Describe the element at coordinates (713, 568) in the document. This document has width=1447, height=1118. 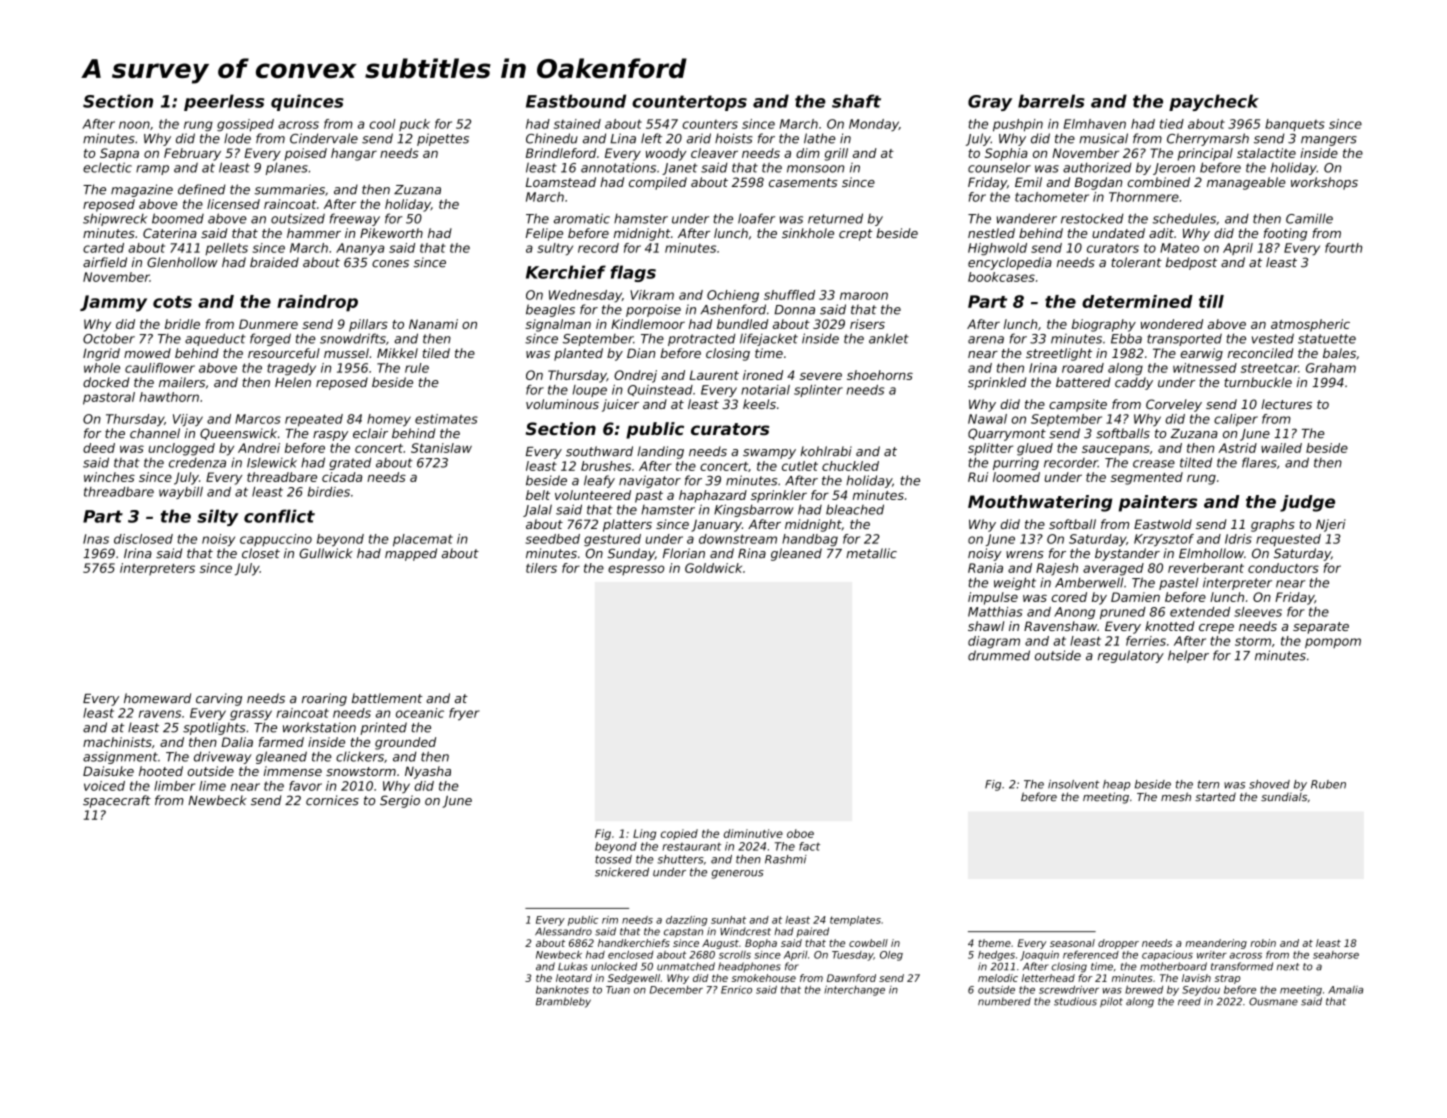
I see `Goldwick` at that location.
